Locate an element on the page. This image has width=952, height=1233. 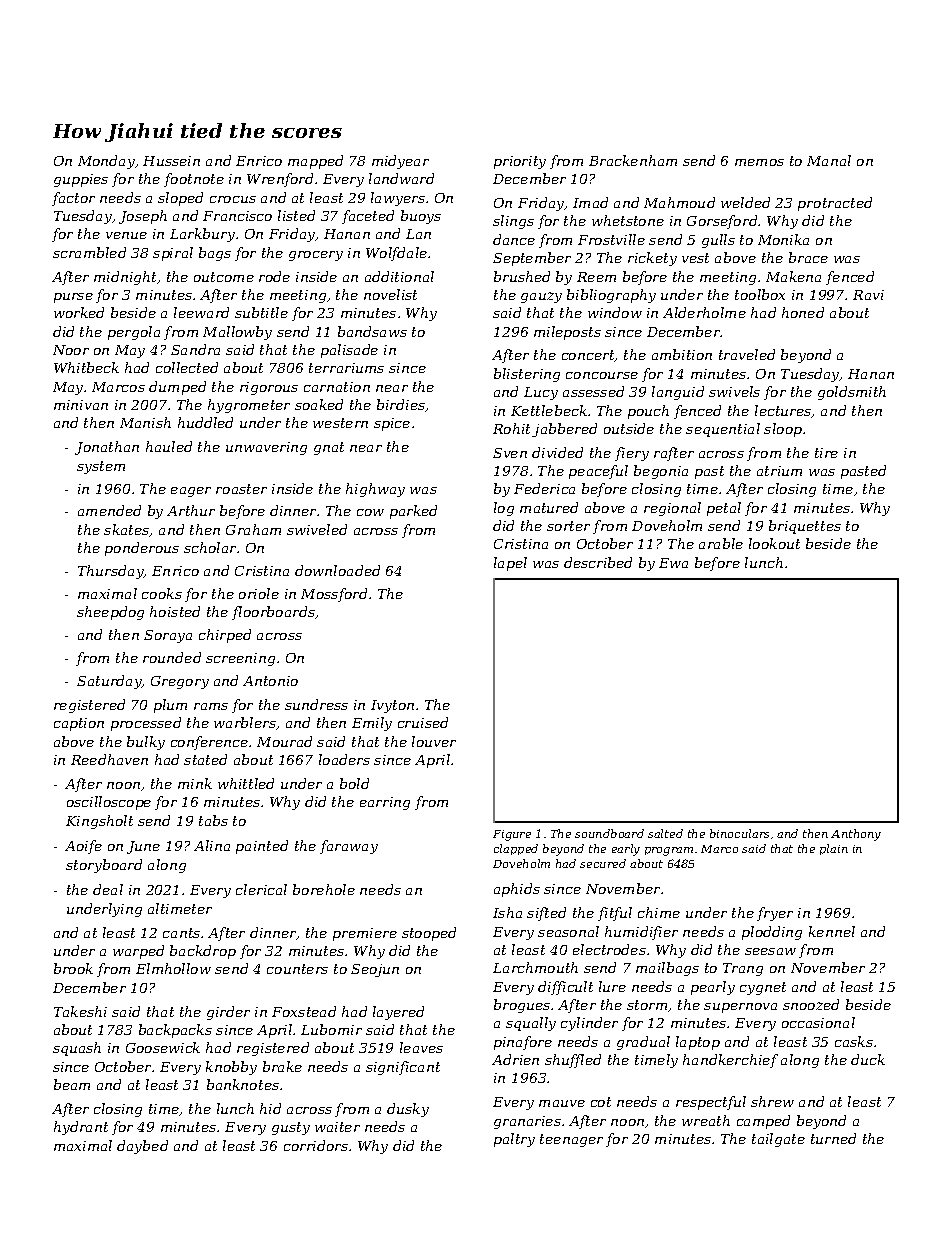
midyear is located at coordinates (400, 162).
